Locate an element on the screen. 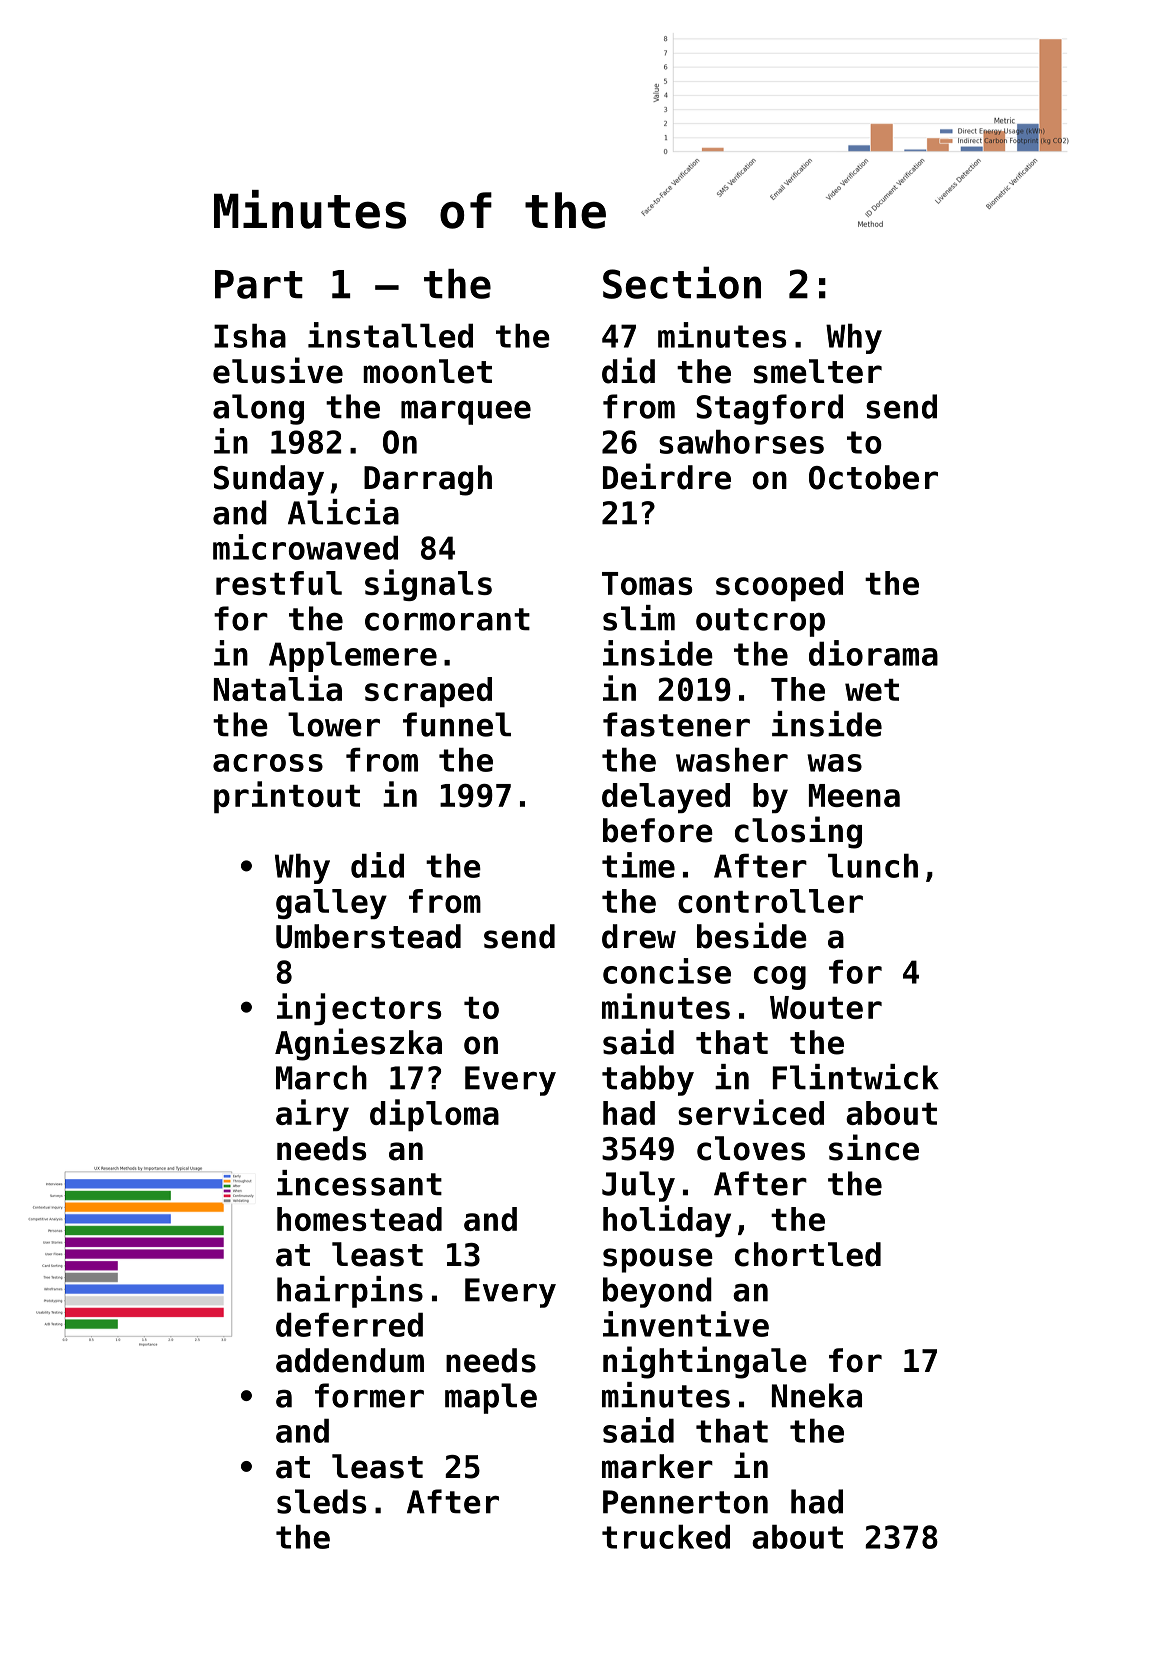 Image resolution: width=1165 pixels, height=1654 pixels. Part is located at coordinates (259, 284).
